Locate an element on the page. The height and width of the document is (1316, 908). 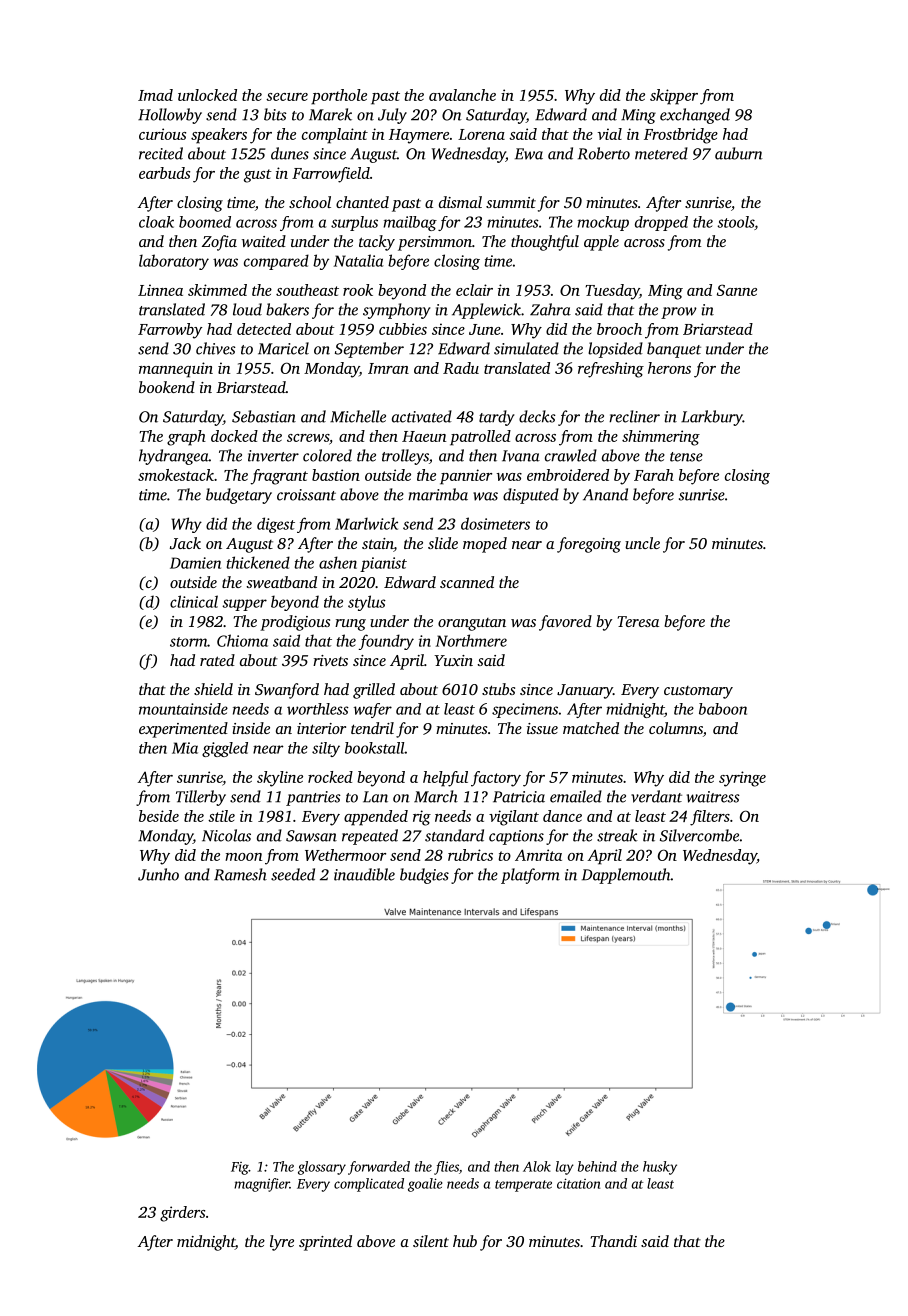
storm is located at coordinates (189, 642).
